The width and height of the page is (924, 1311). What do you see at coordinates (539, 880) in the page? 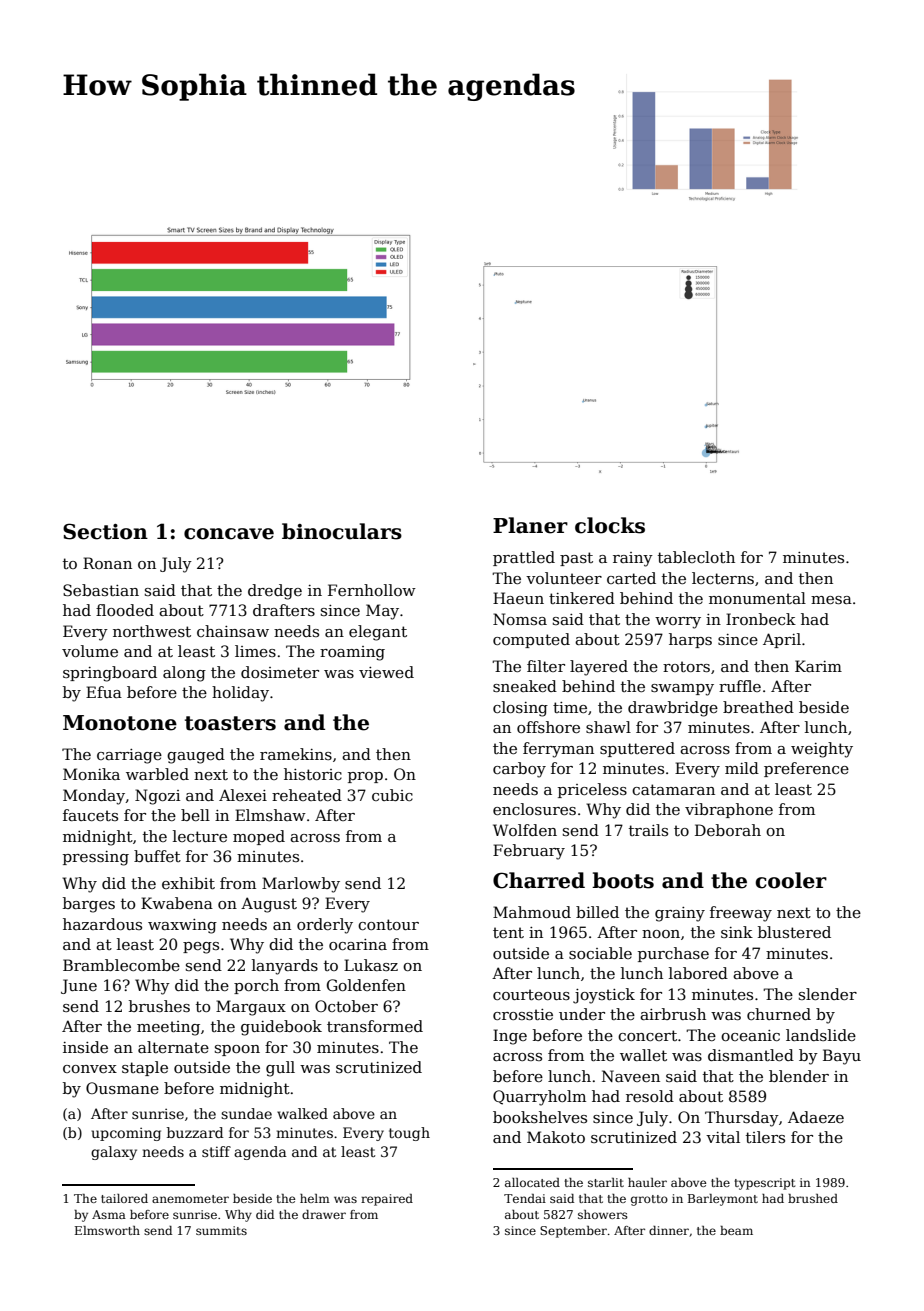
I see `Charred` at bounding box center [539, 880].
